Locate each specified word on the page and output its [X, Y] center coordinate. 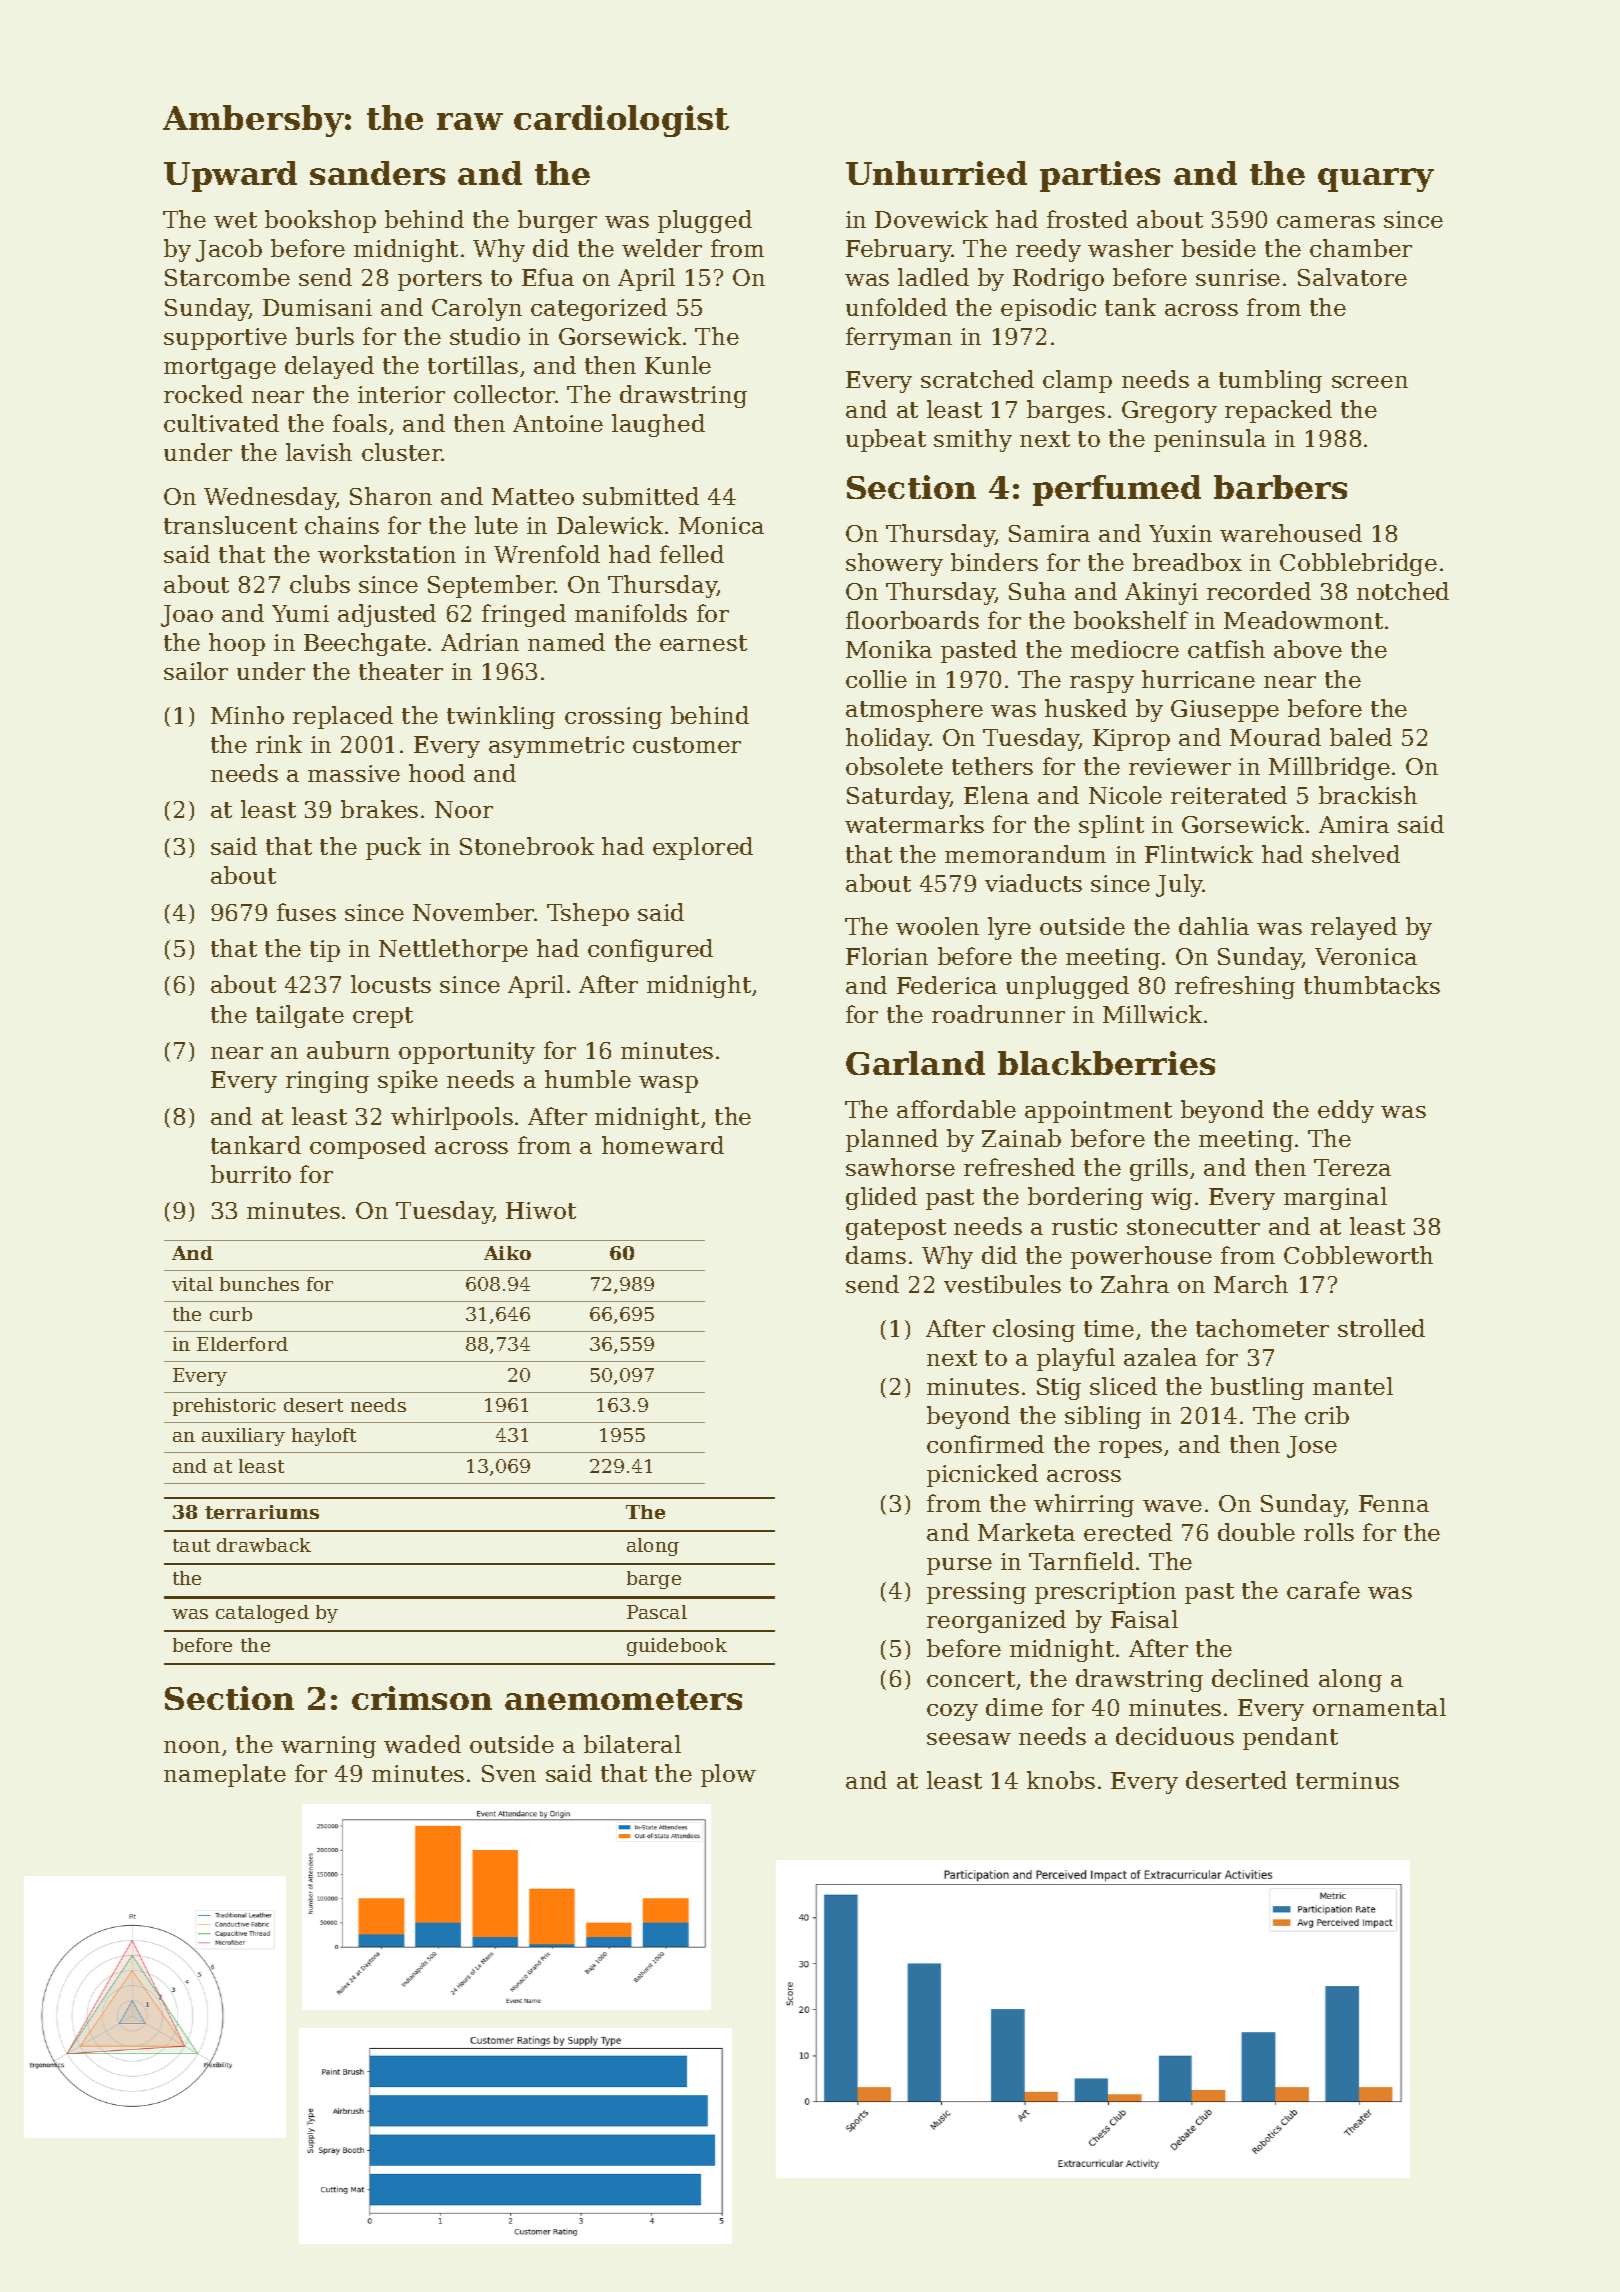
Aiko [507, 1253]
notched [1403, 591]
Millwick [1152, 1014]
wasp [668, 1084]
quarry [1376, 180]
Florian [887, 956]
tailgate [300, 1016]
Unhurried [936, 173]
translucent [230, 525]
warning [328, 1747]
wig [1171, 1199]
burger [557, 221]
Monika [889, 649]
